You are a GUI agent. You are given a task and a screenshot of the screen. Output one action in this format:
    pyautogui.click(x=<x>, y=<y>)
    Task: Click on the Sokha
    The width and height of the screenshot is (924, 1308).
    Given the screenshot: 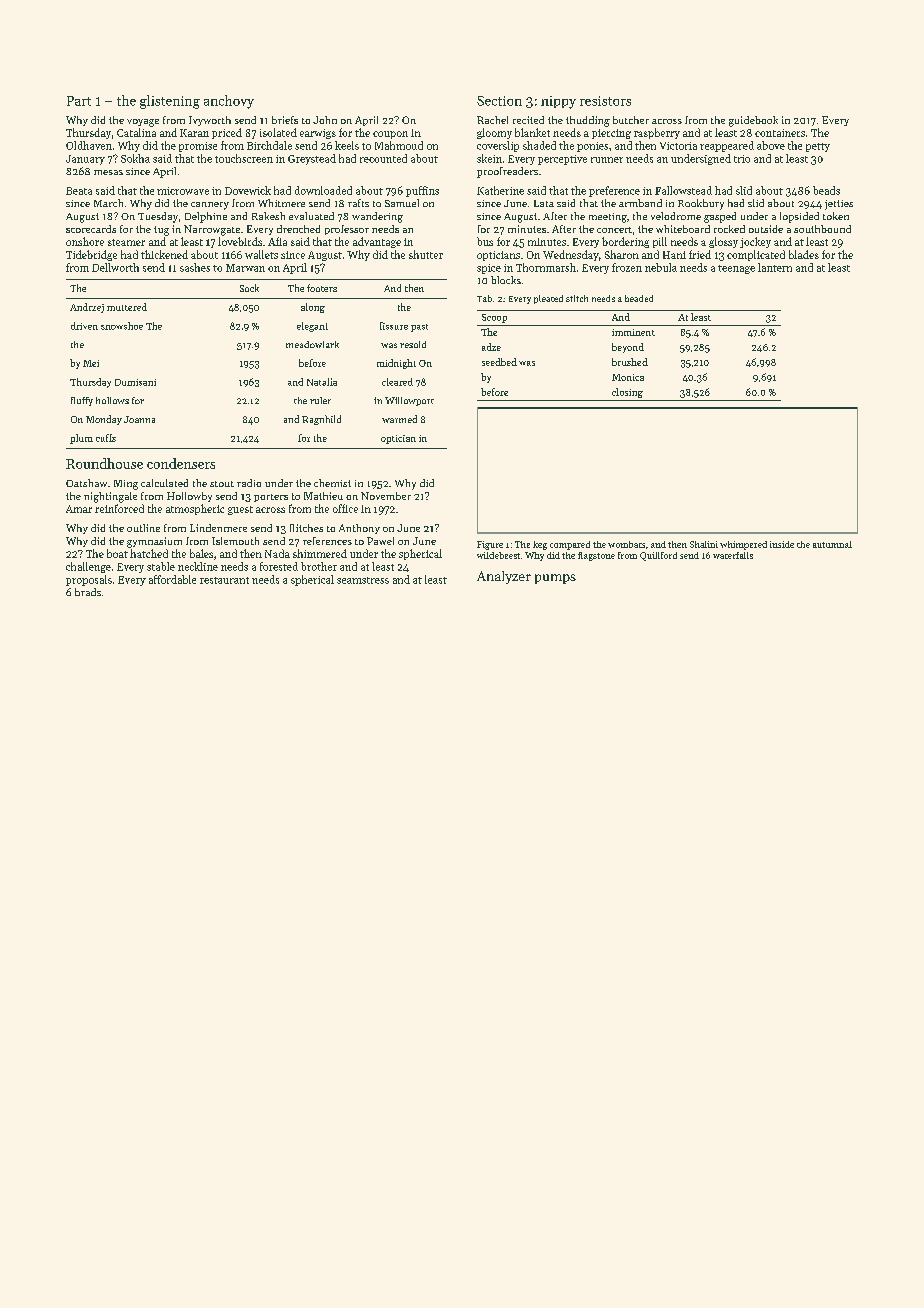 What is the action you would take?
    pyautogui.click(x=135, y=158)
